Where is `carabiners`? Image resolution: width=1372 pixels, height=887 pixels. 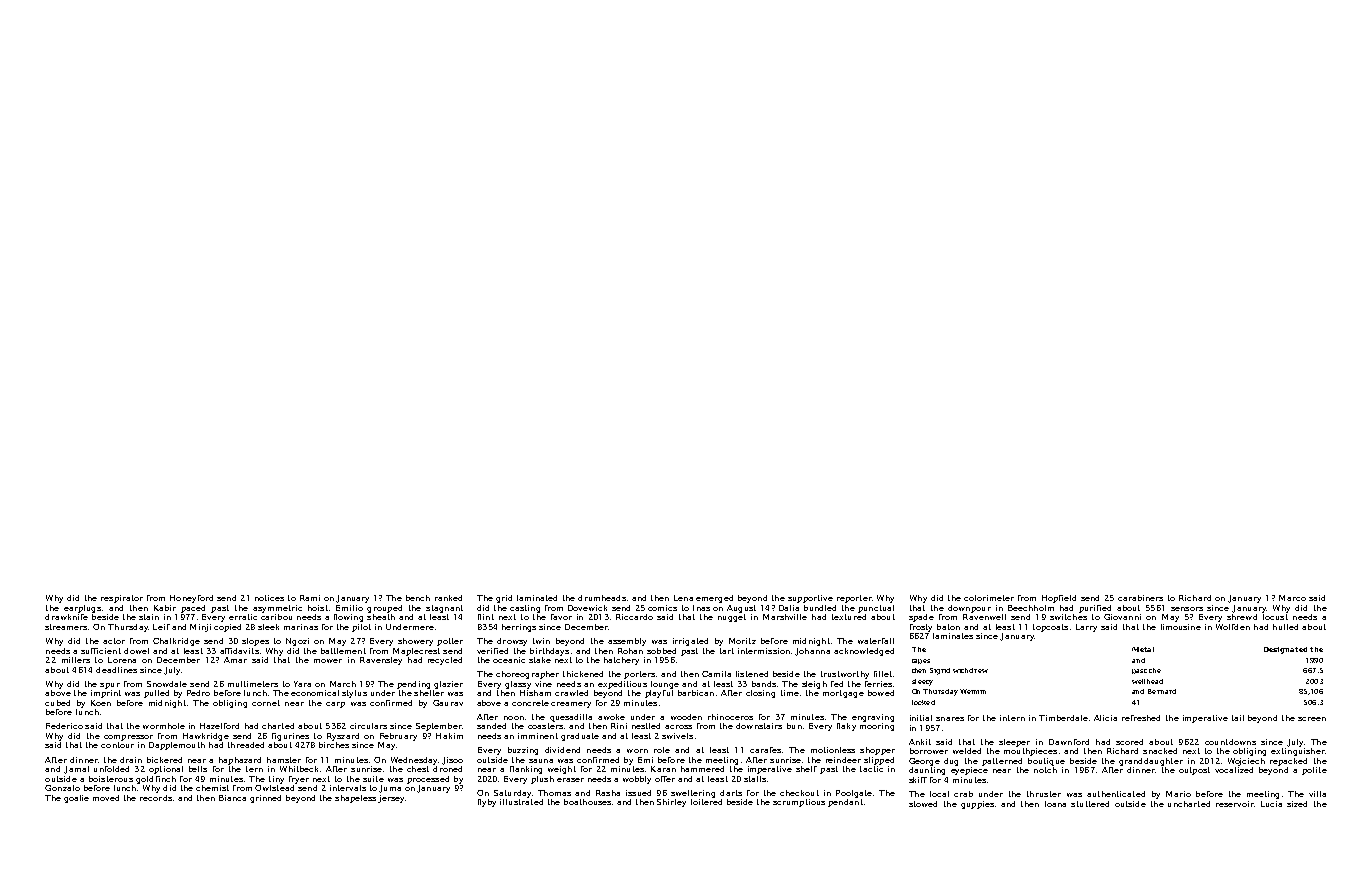
carabiners is located at coordinates (1140, 598).
